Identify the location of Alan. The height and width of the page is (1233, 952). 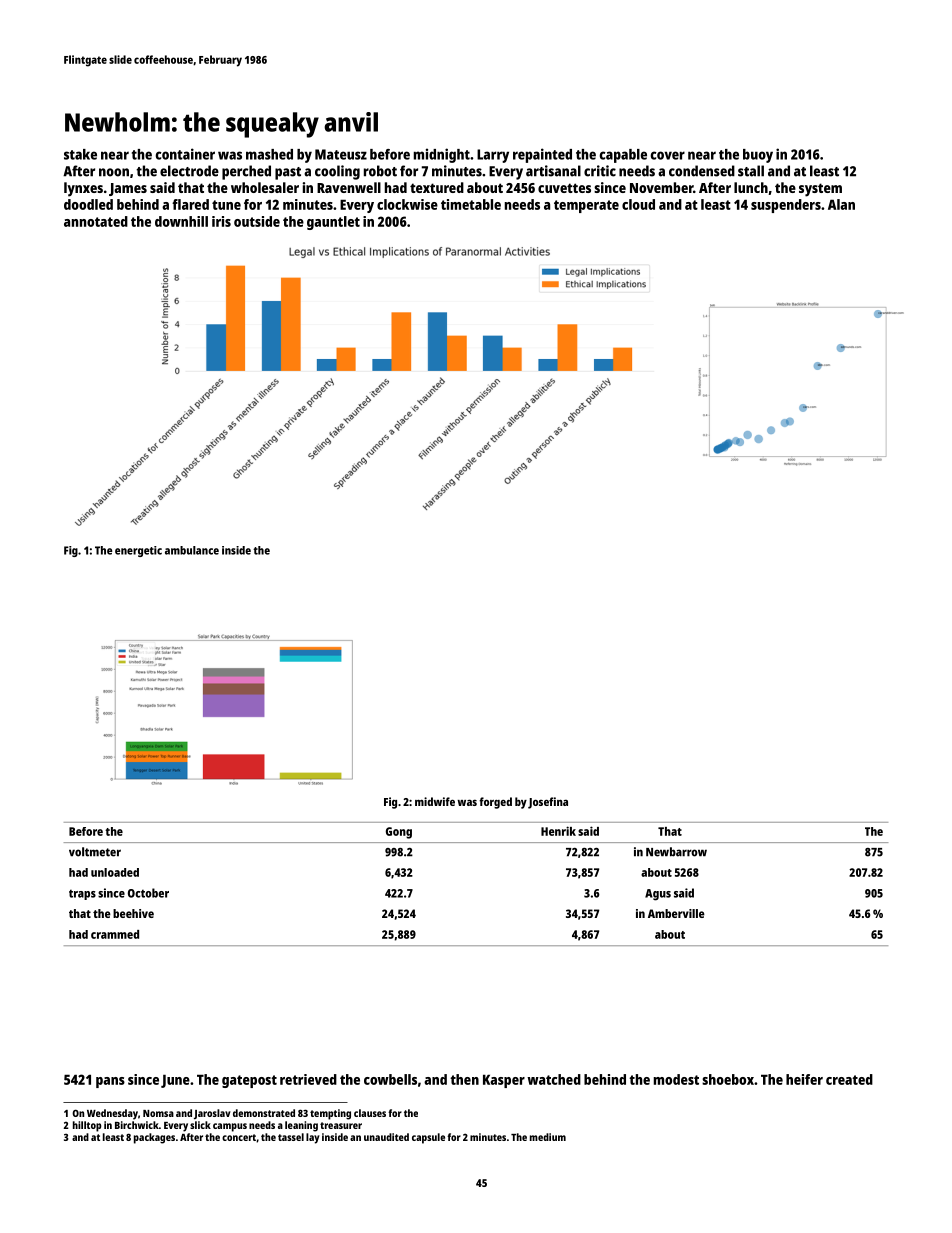
(841, 204).
